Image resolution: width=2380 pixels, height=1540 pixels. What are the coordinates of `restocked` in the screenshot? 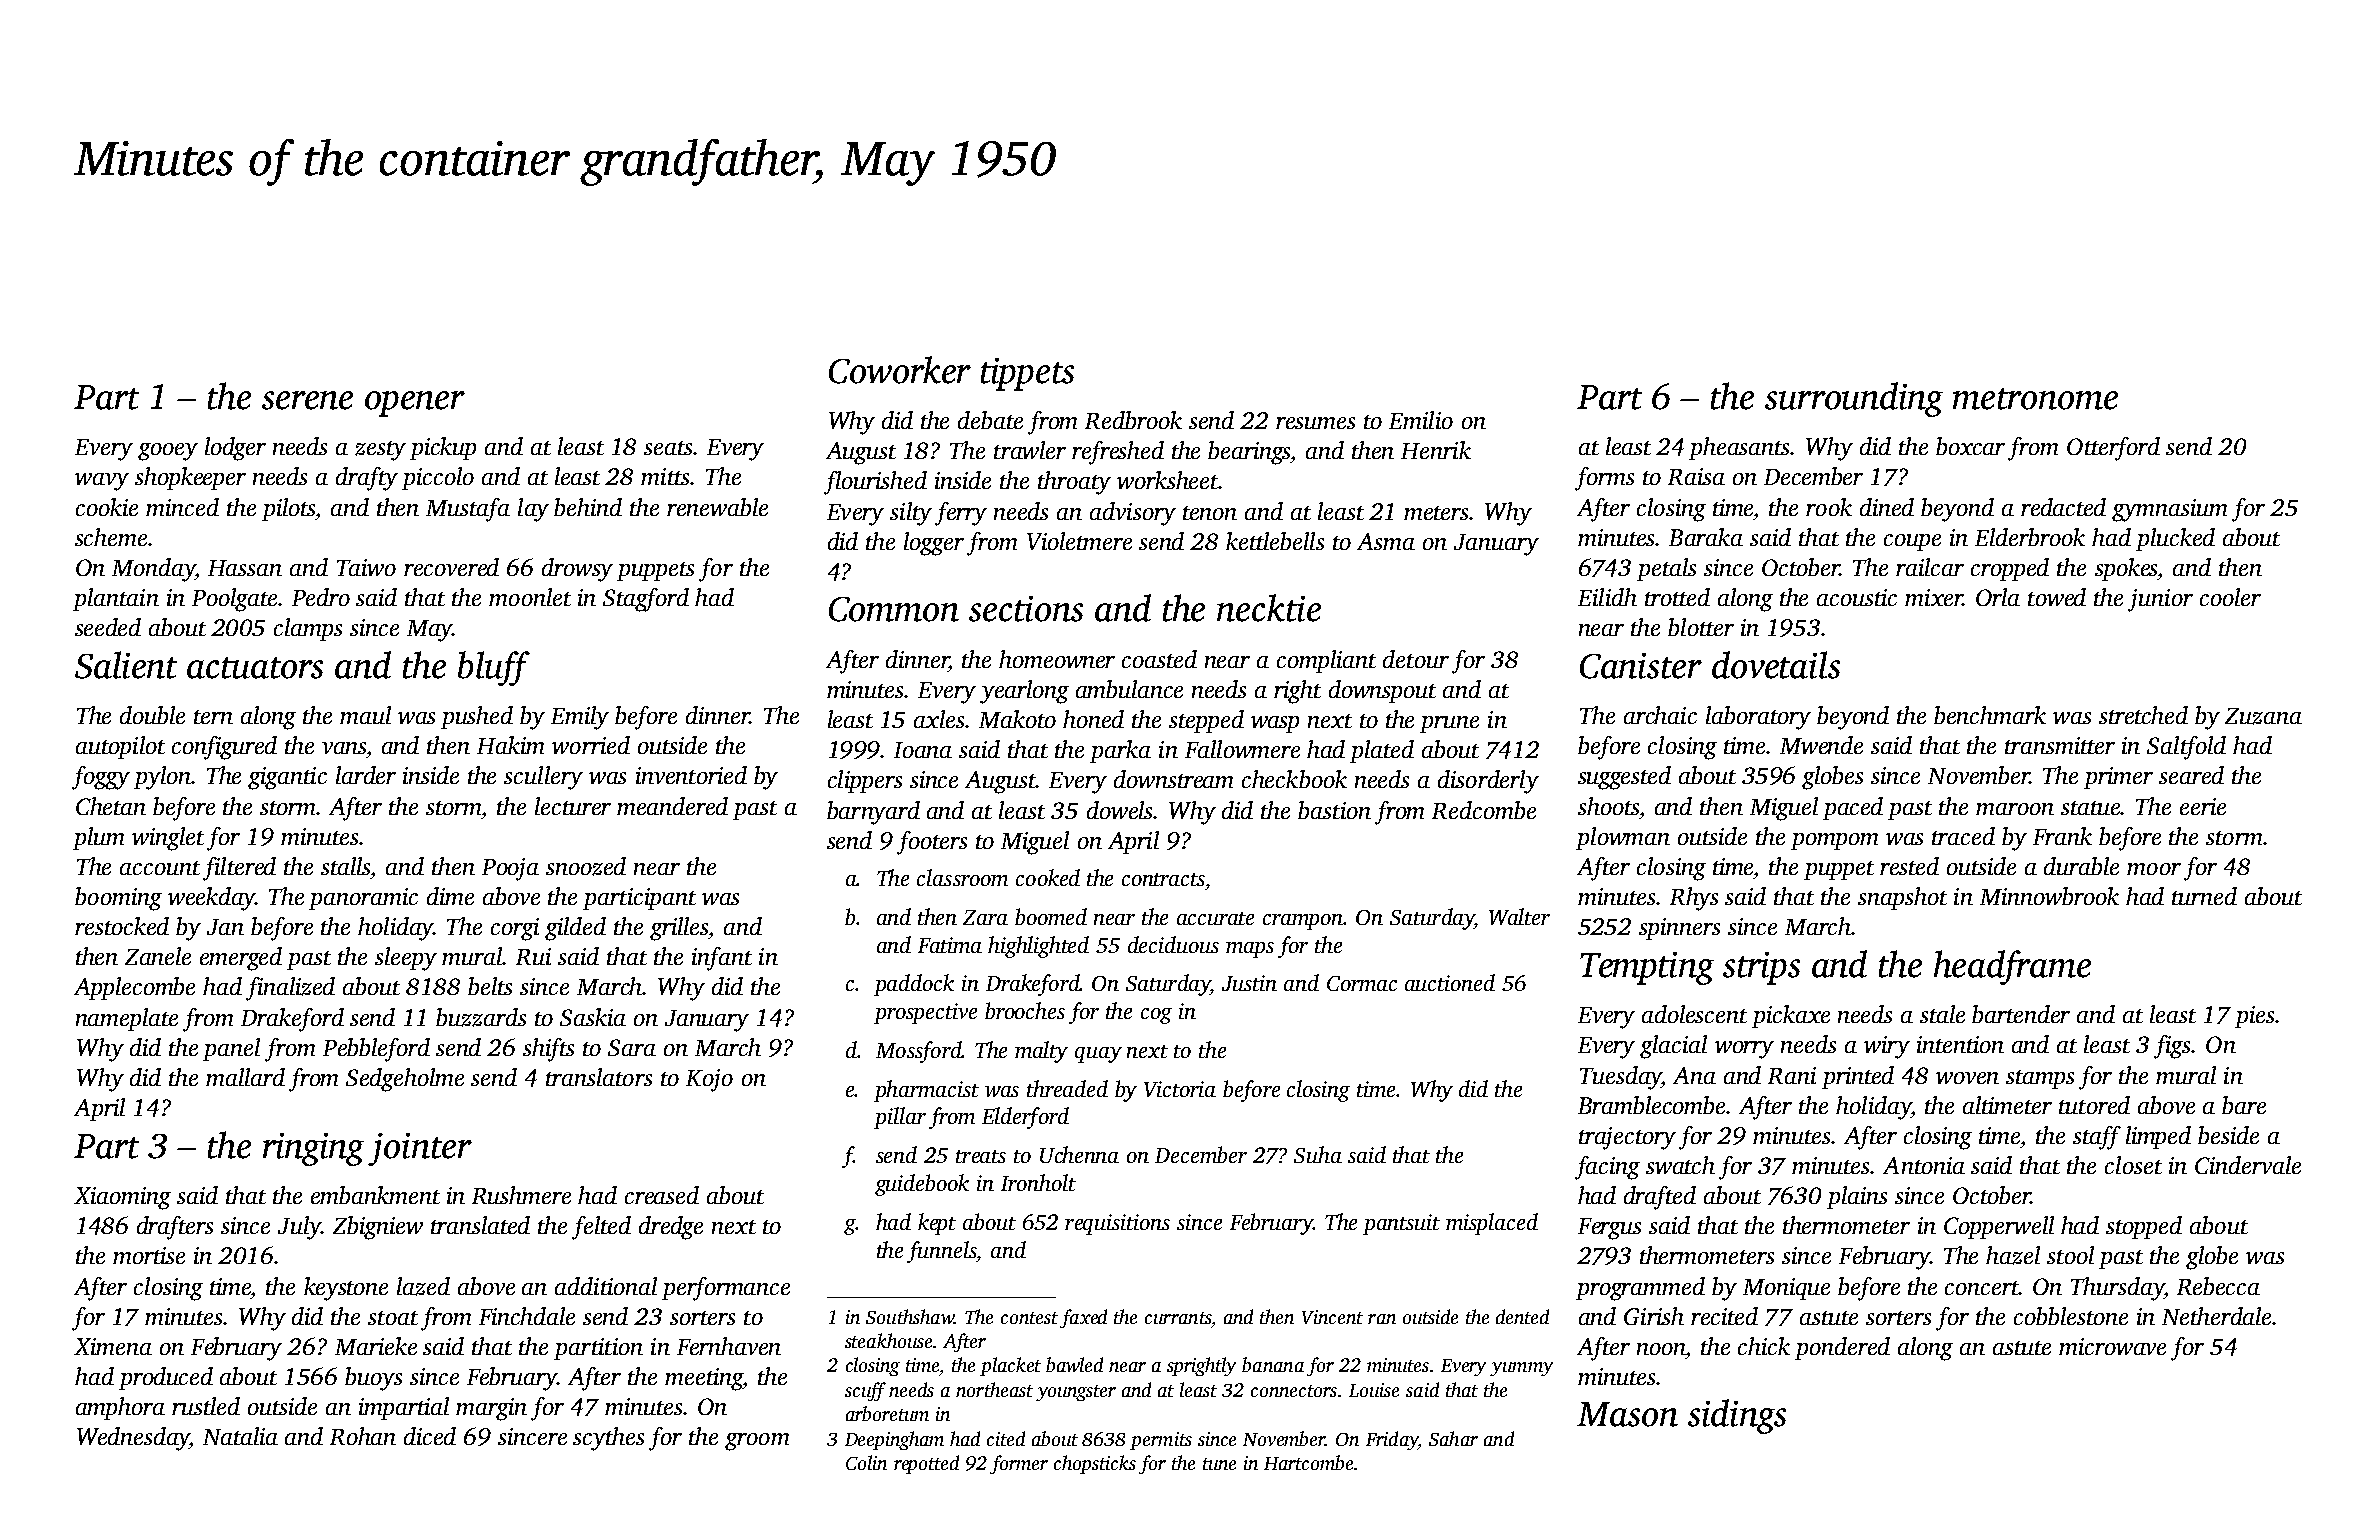 It's located at (122, 926).
